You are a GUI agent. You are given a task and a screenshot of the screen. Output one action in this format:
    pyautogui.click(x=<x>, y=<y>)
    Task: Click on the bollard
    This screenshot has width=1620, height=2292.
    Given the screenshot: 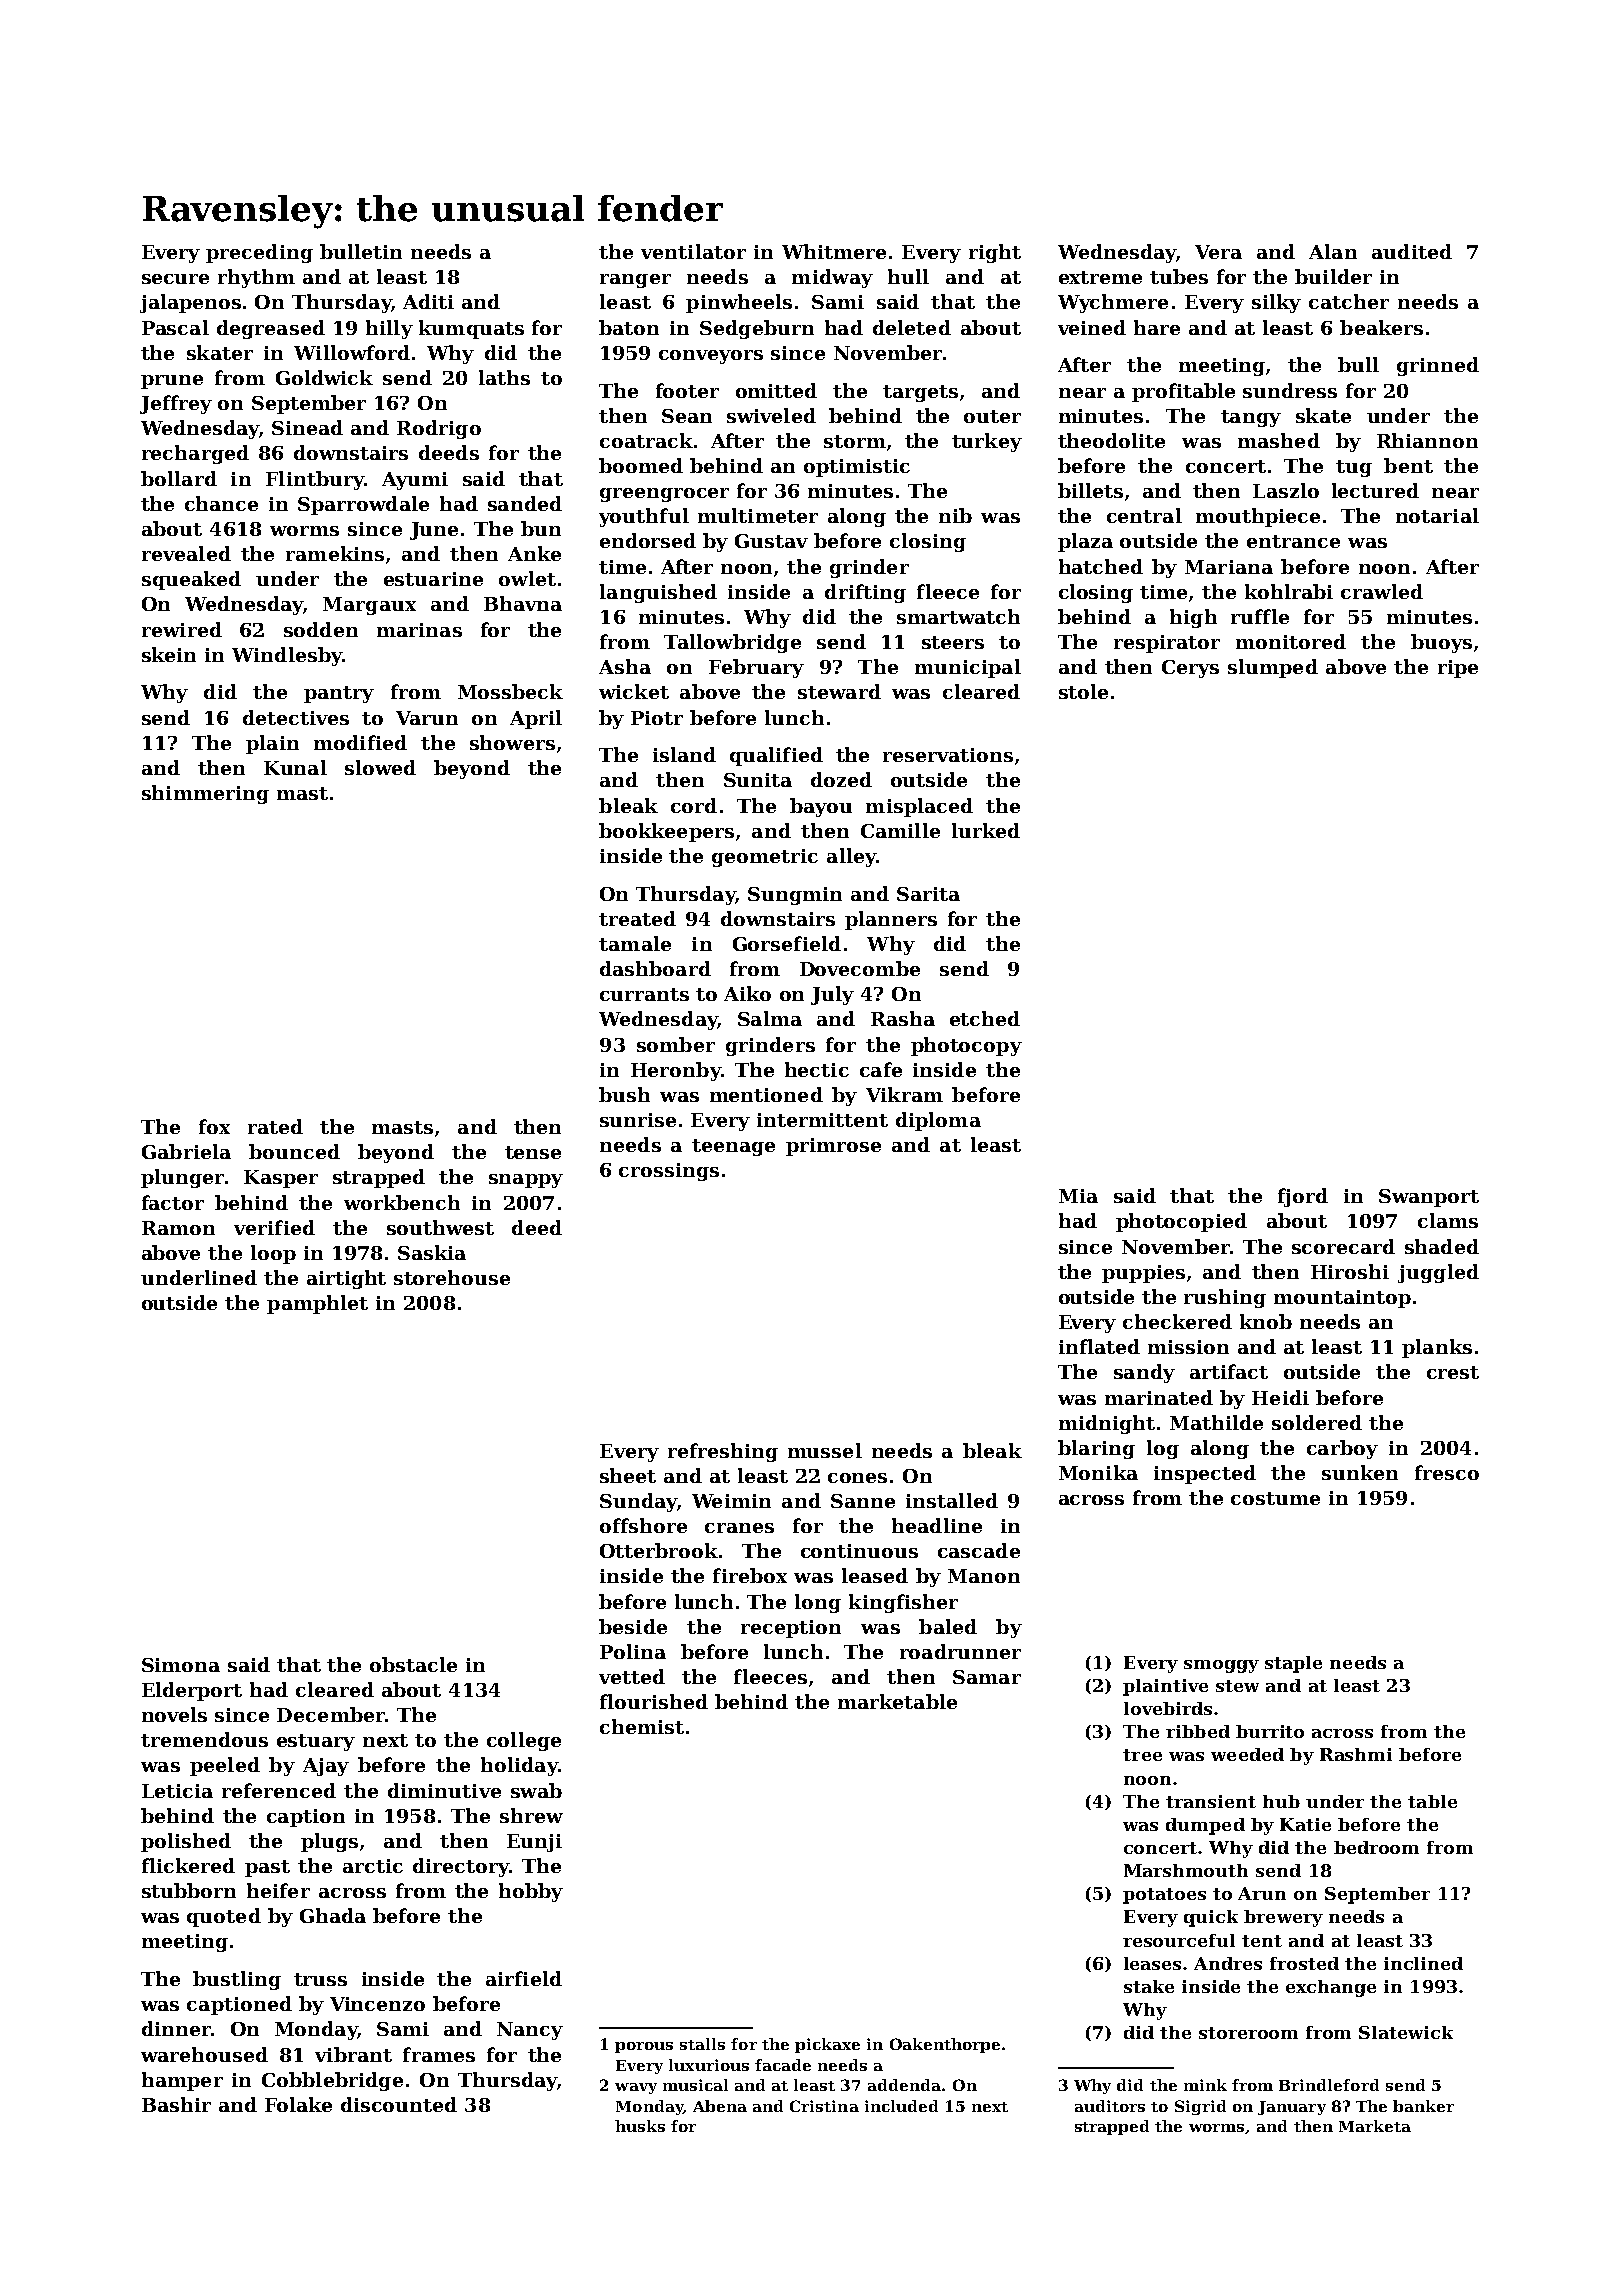 What is the action you would take?
    pyautogui.click(x=179, y=478)
